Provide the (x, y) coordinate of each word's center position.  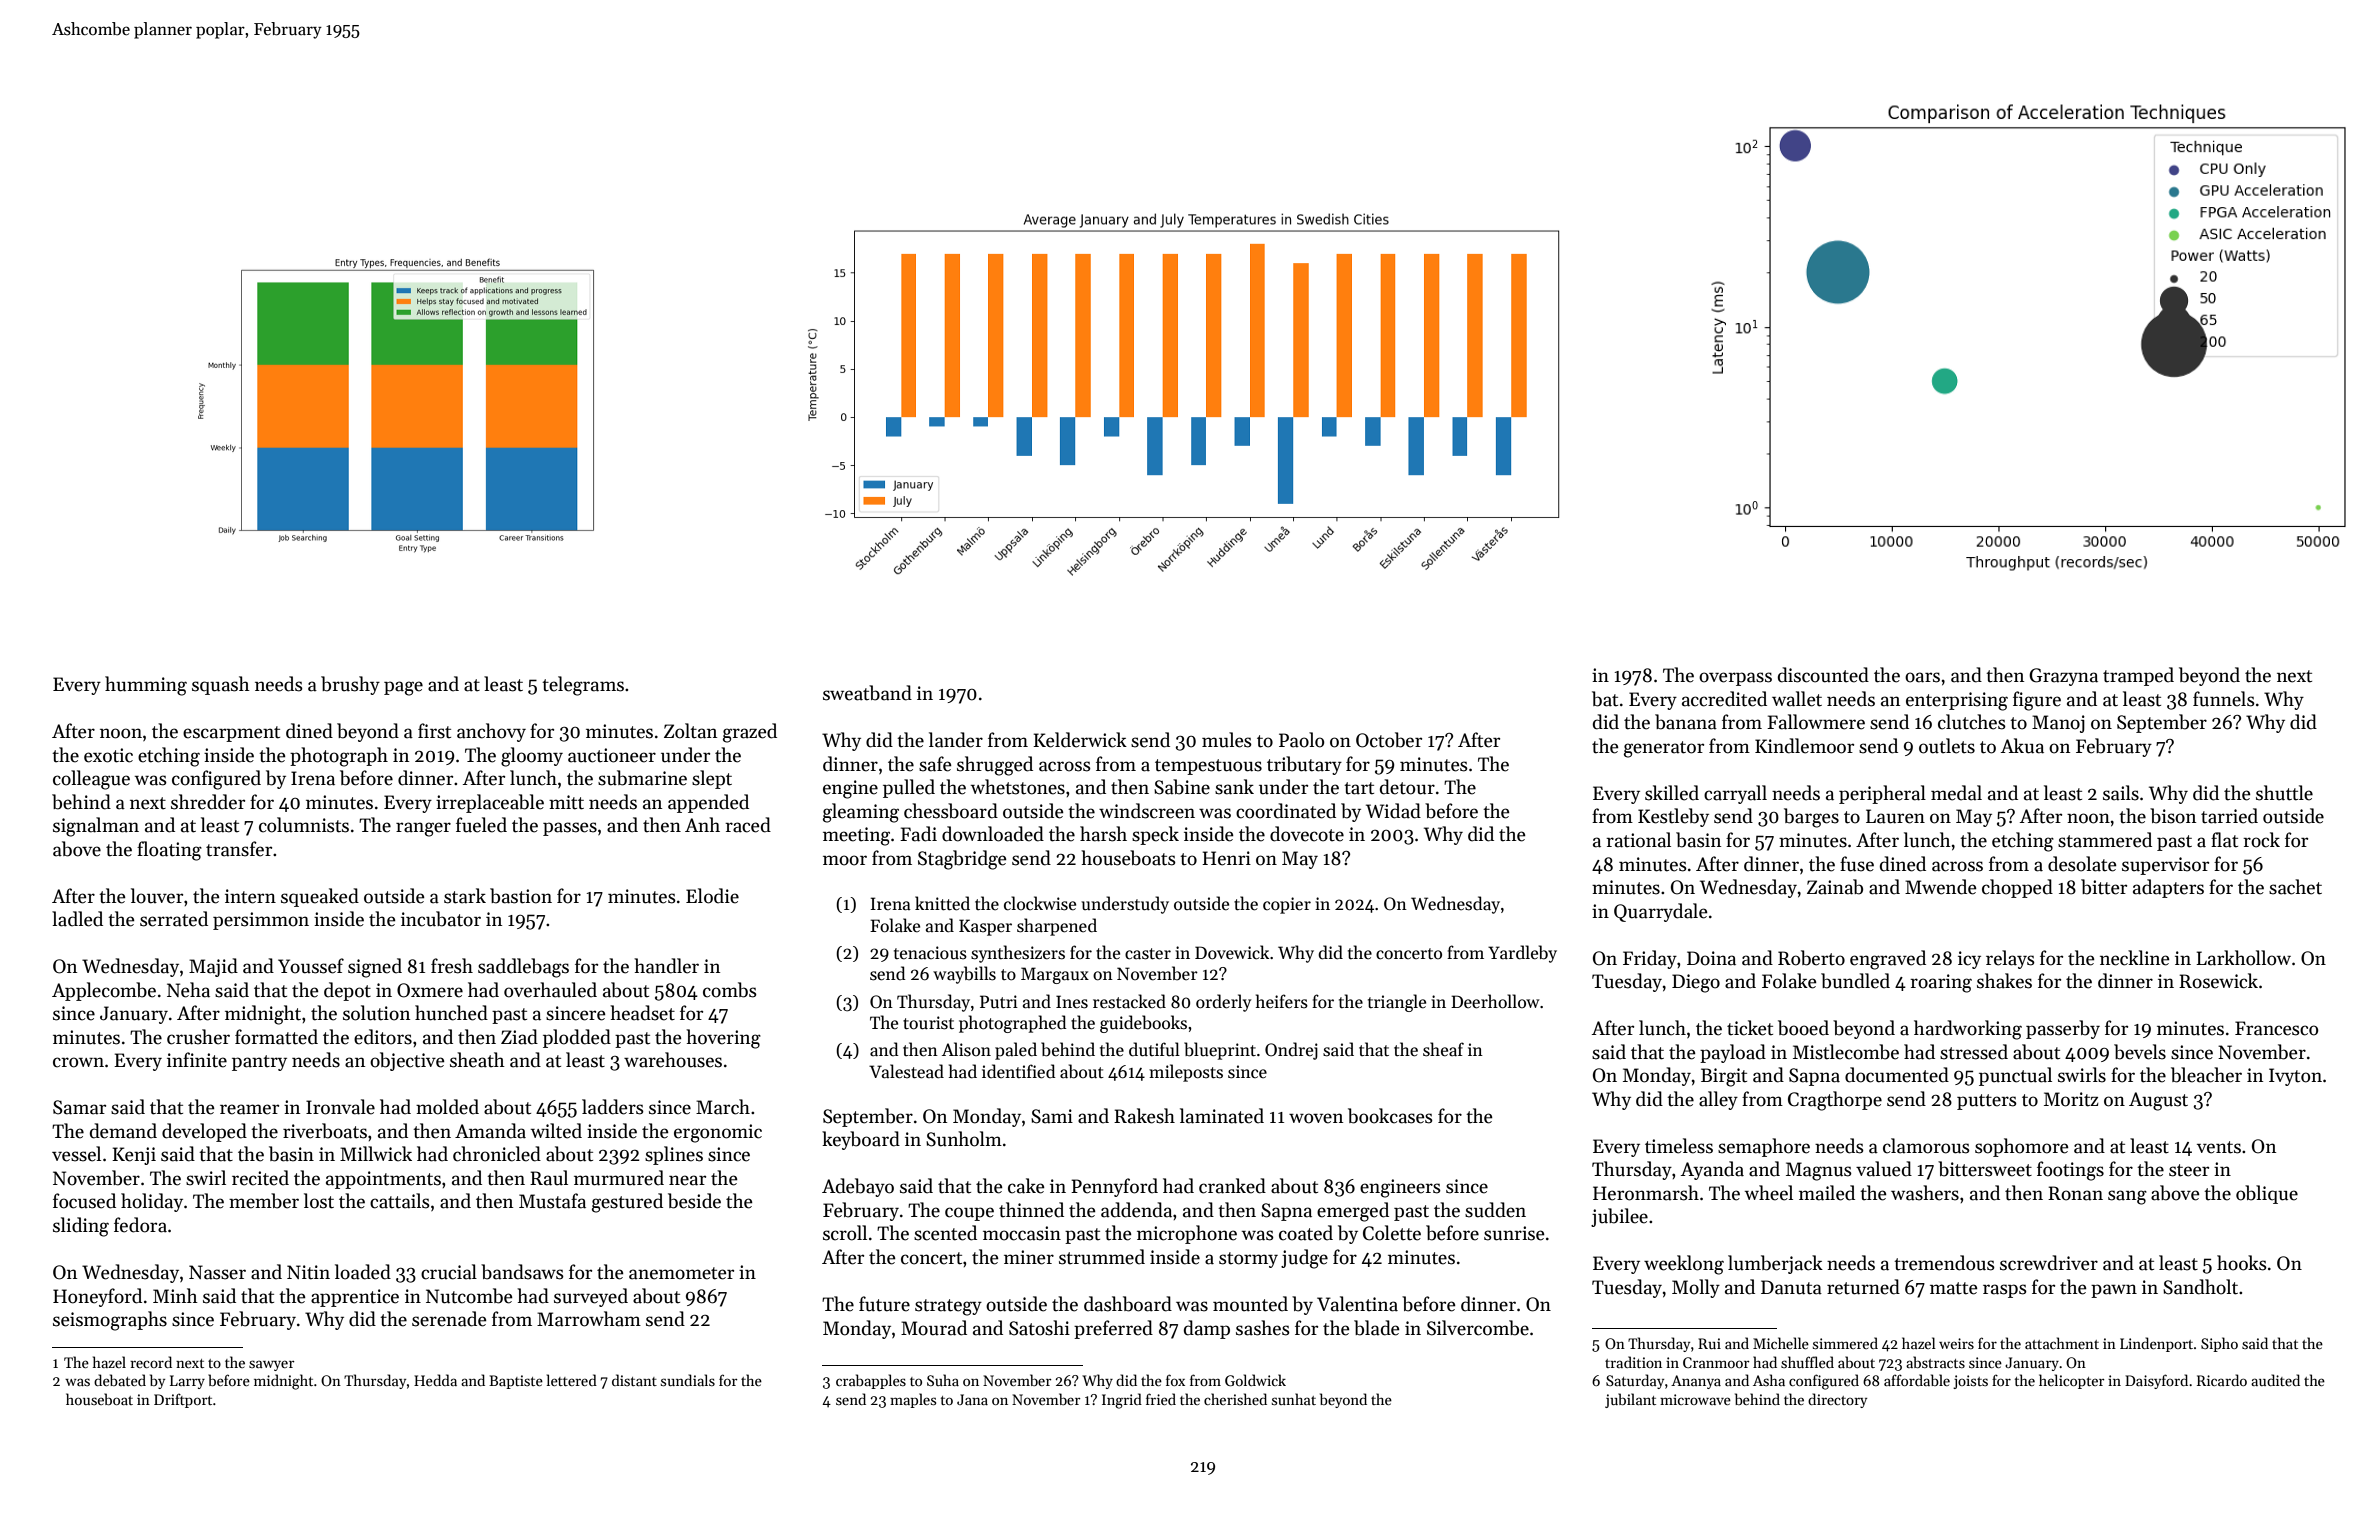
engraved (1888, 960)
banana (1686, 722)
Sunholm (964, 1139)
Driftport (183, 1400)
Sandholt (2200, 1287)
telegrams (583, 686)
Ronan (2075, 1193)
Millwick (376, 1154)
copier (1287, 905)
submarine (642, 778)
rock (2261, 840)
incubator (441, 919)
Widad (1393, 811)
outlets (1947, 746)
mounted (1250, 1304)
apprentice (355, 1298)
